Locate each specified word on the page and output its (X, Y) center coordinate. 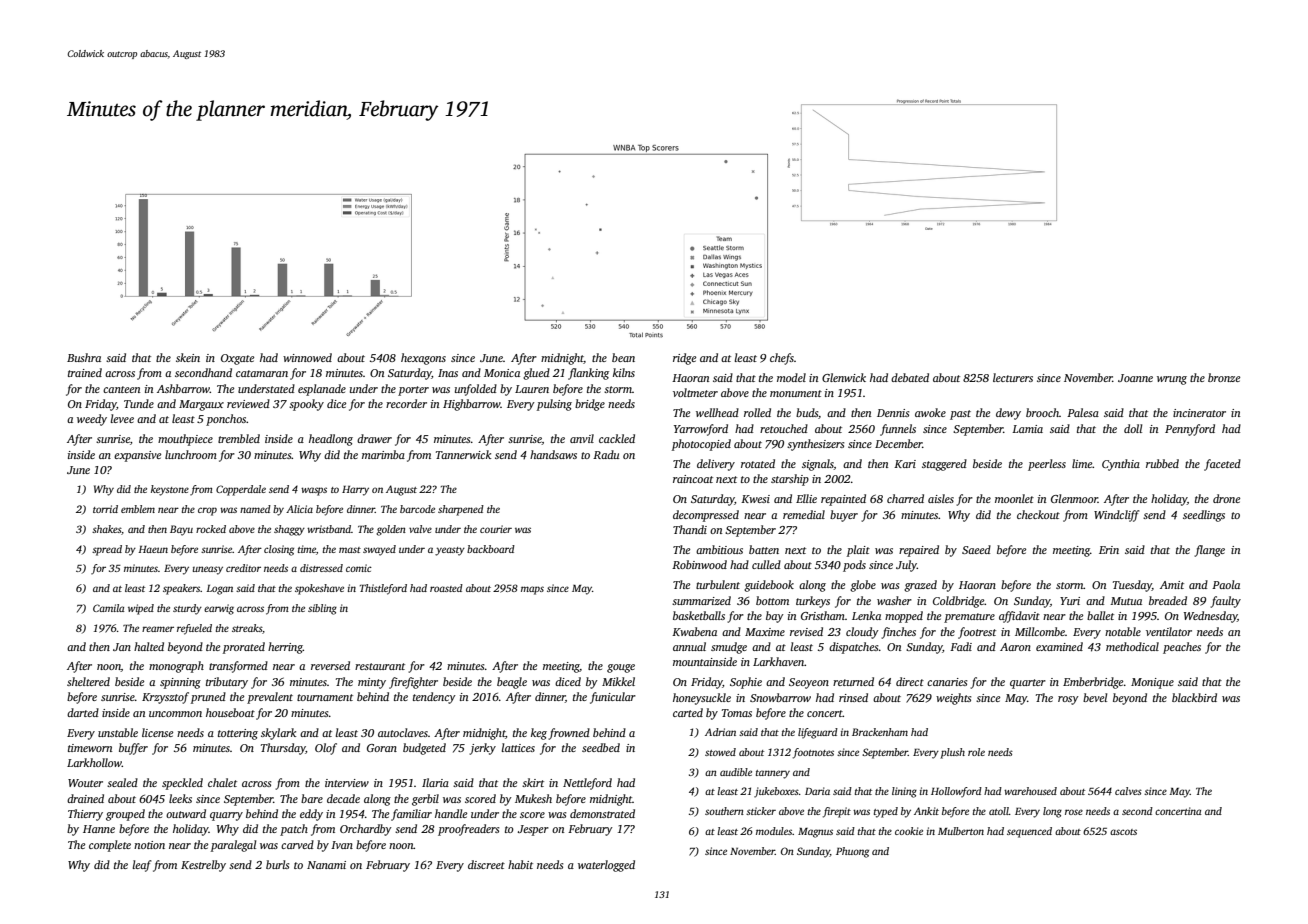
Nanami (326, 865)
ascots (1123, 832)
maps (532, 590)
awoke (930, 412)
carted (688, 712)
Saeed (976, 549)
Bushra (84, 357)
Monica (502, 373)
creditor (243, 568)
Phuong (852, 852)
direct (910, 681)
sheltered (88, 681)
